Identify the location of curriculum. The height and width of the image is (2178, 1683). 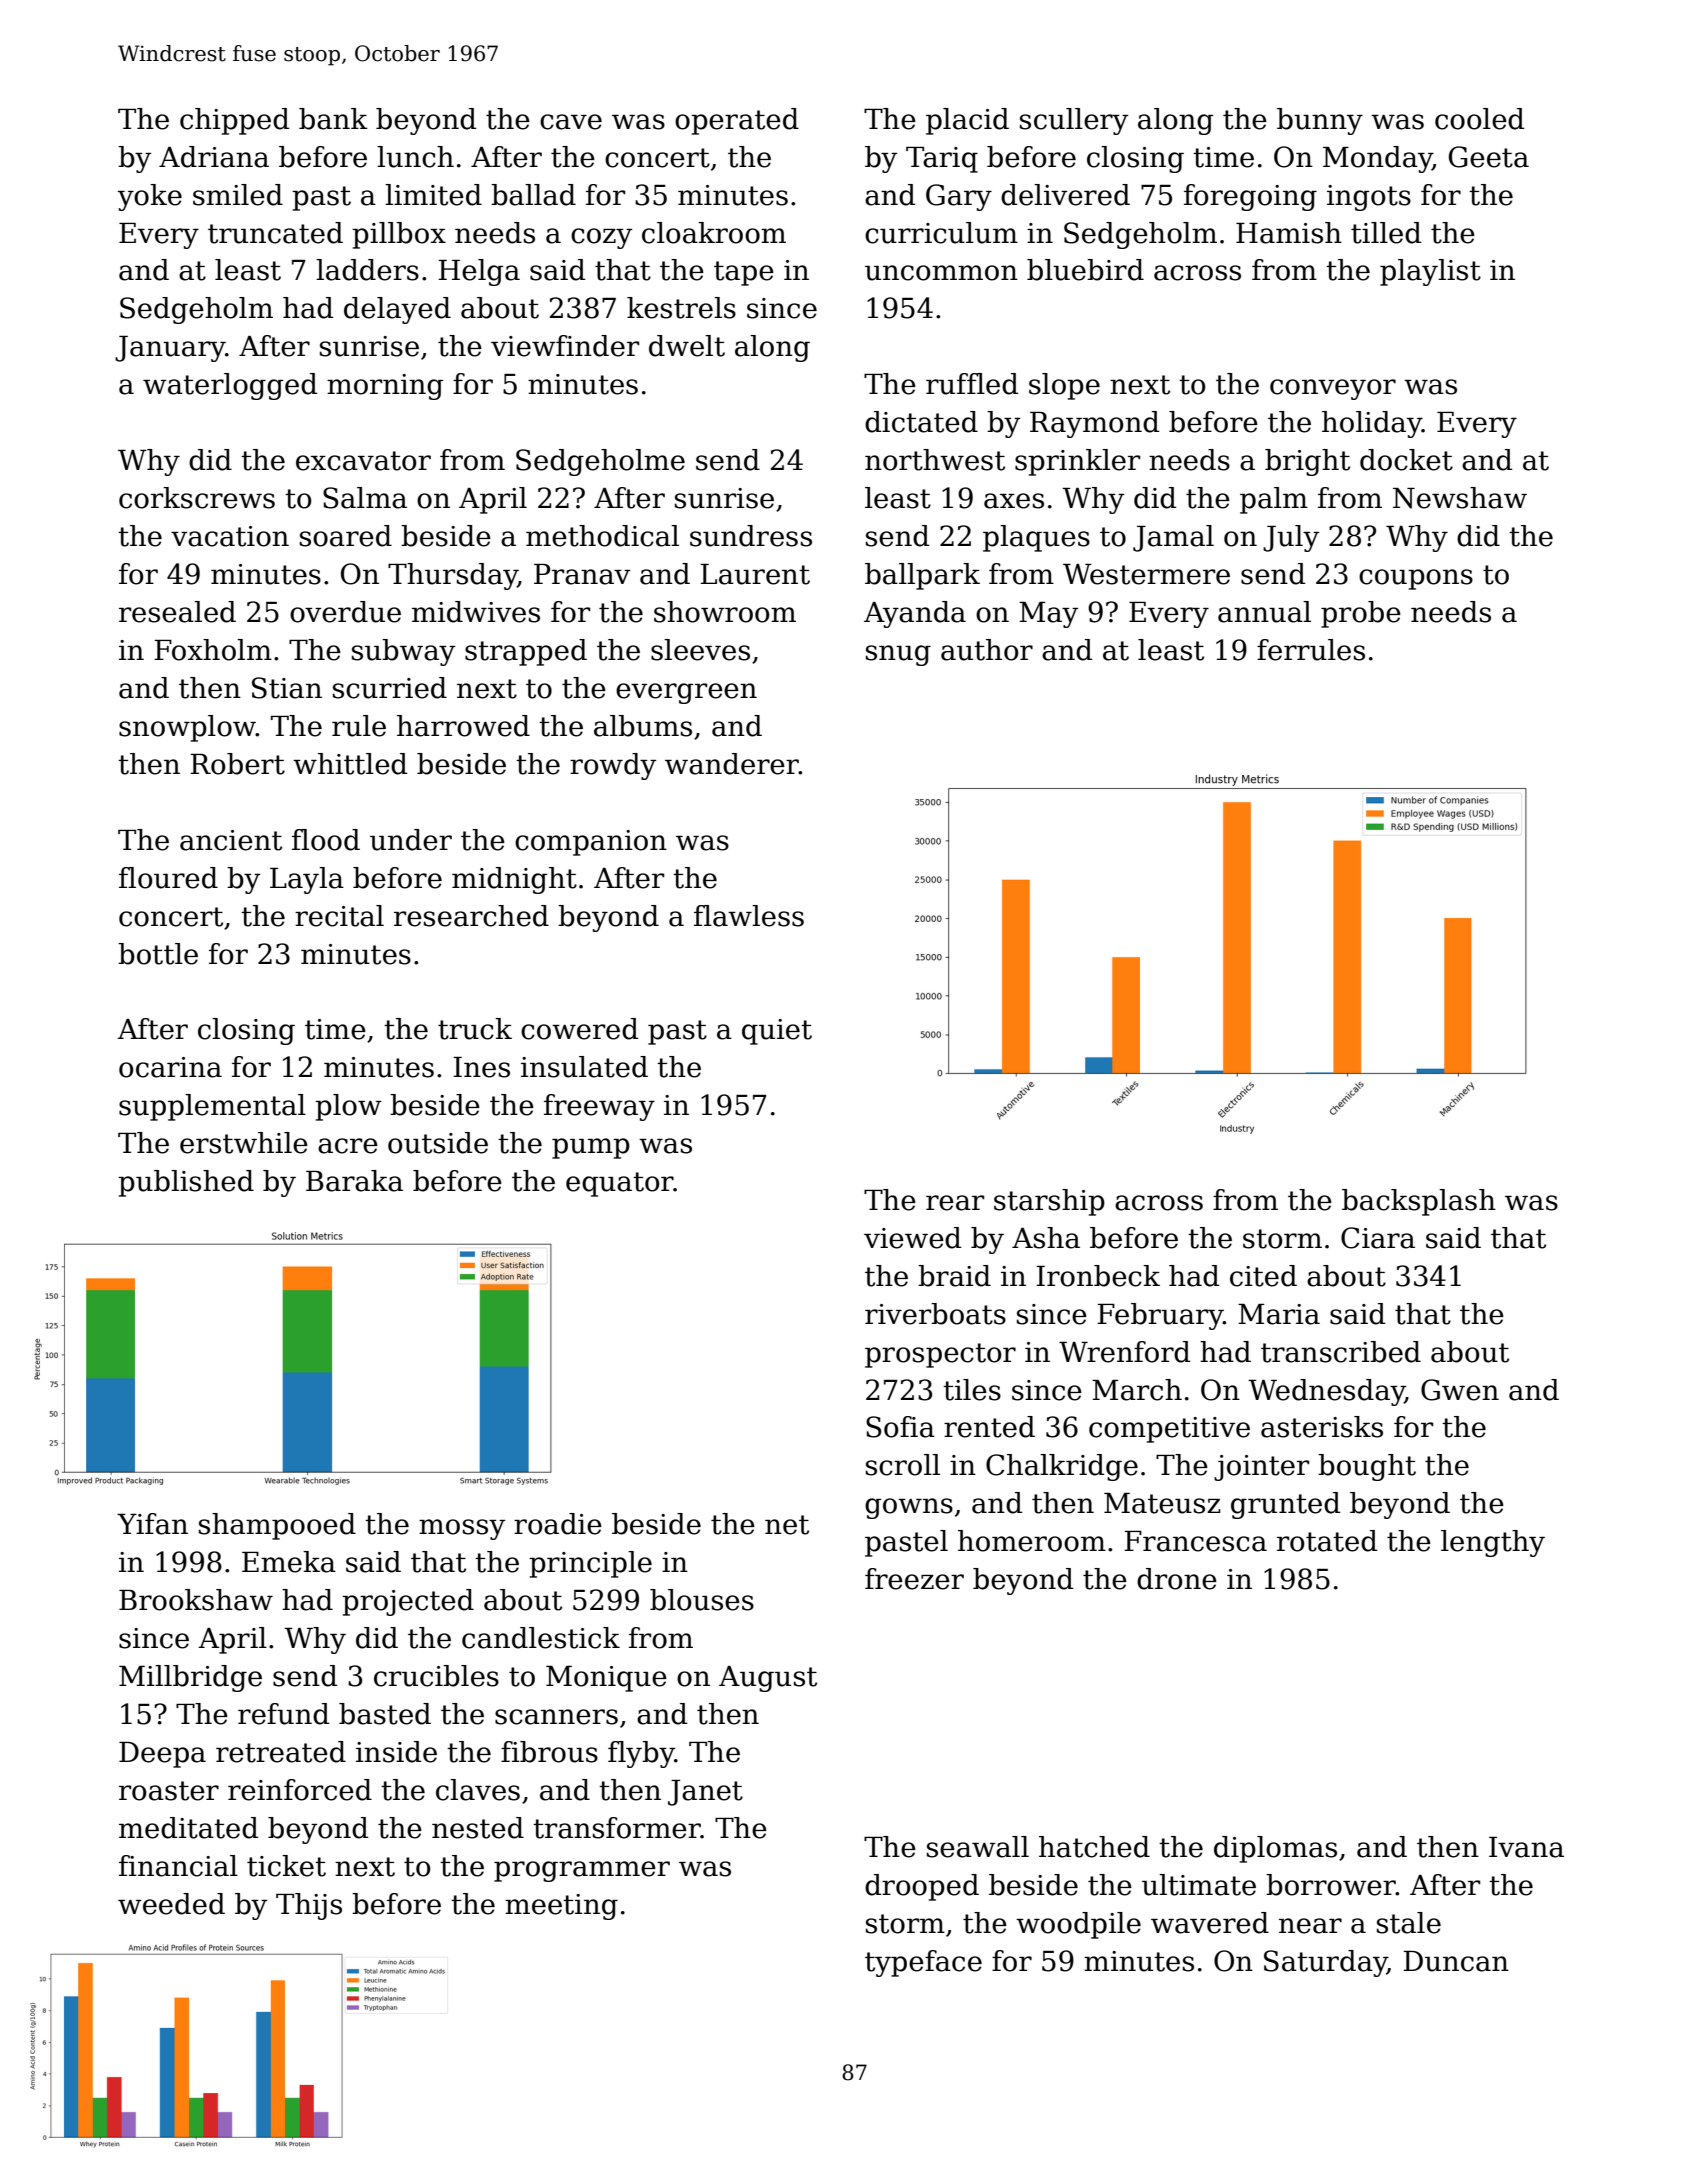
(941, 233).
